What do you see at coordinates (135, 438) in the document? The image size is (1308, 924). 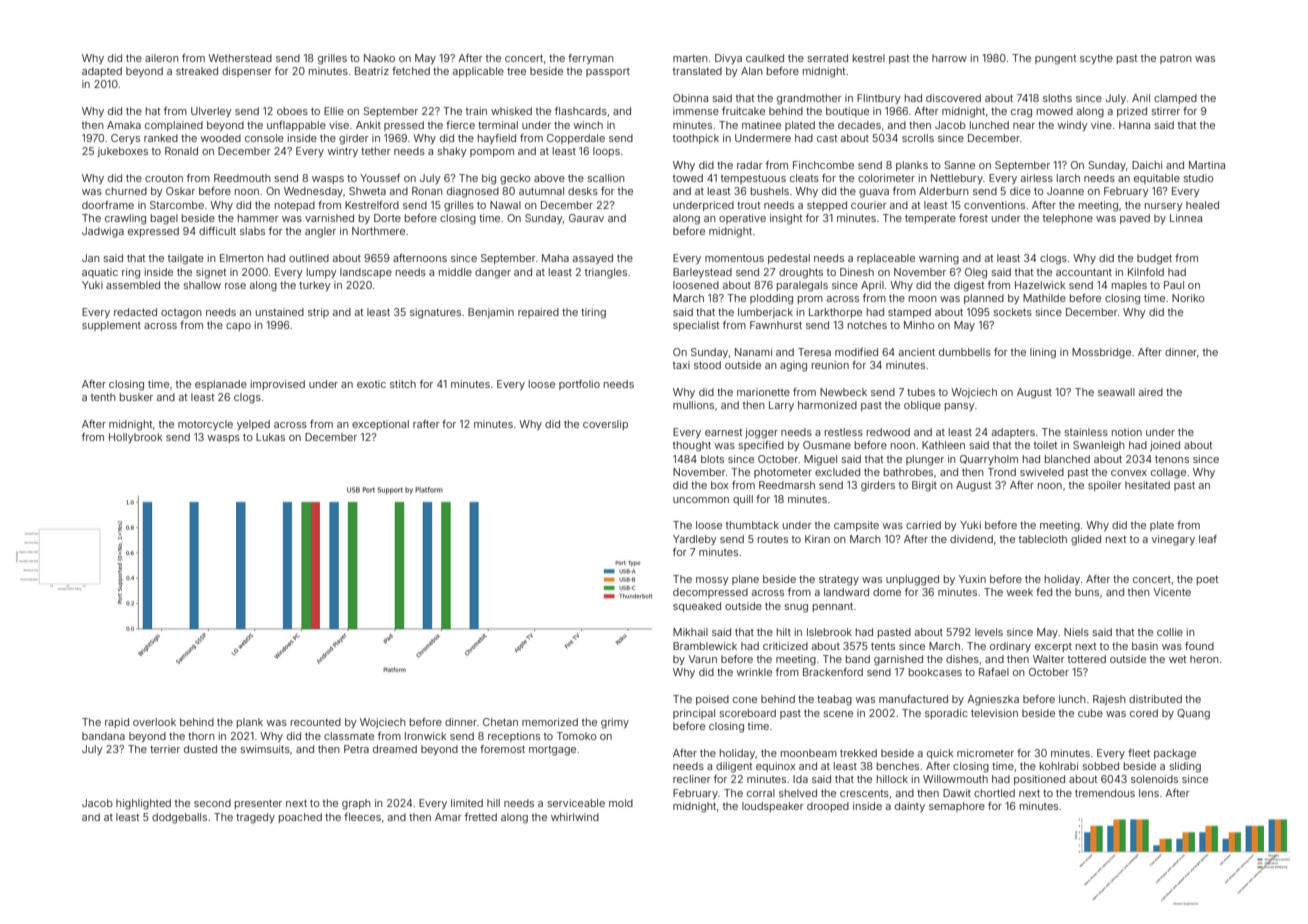 I see `Hollybrook` at bounding box center [135, 438].
